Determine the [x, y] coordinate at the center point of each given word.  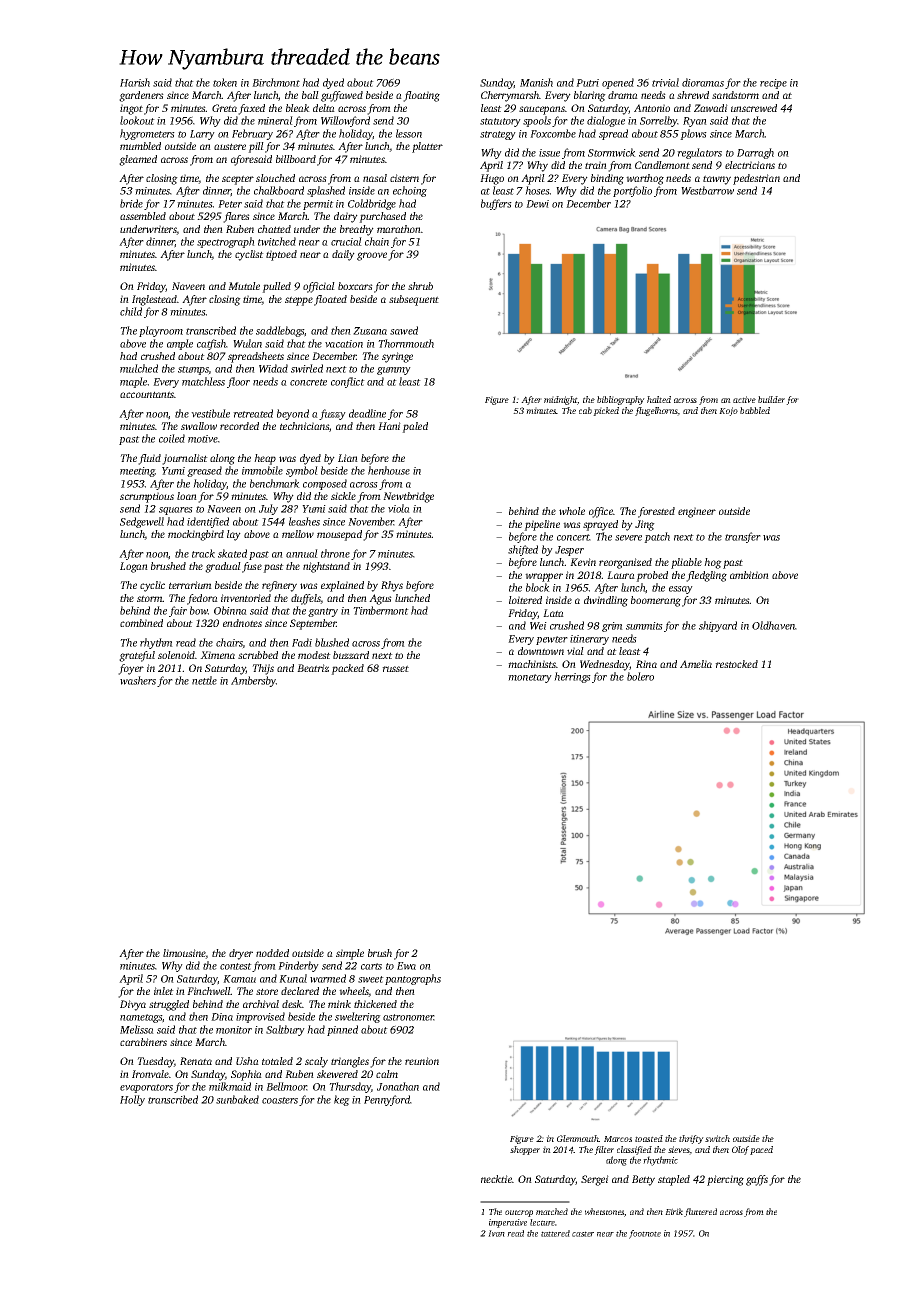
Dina [222, 1017]
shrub [420, 286]
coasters [280, 1100]
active [744, 399]
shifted [523, 550]
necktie [496, 1179]
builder [771, 399]
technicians [304, 426]
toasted [649, 1138]
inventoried [246, 598]
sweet [371, 979]
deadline [367, 413]
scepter [238, 180]
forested [656, 512]
